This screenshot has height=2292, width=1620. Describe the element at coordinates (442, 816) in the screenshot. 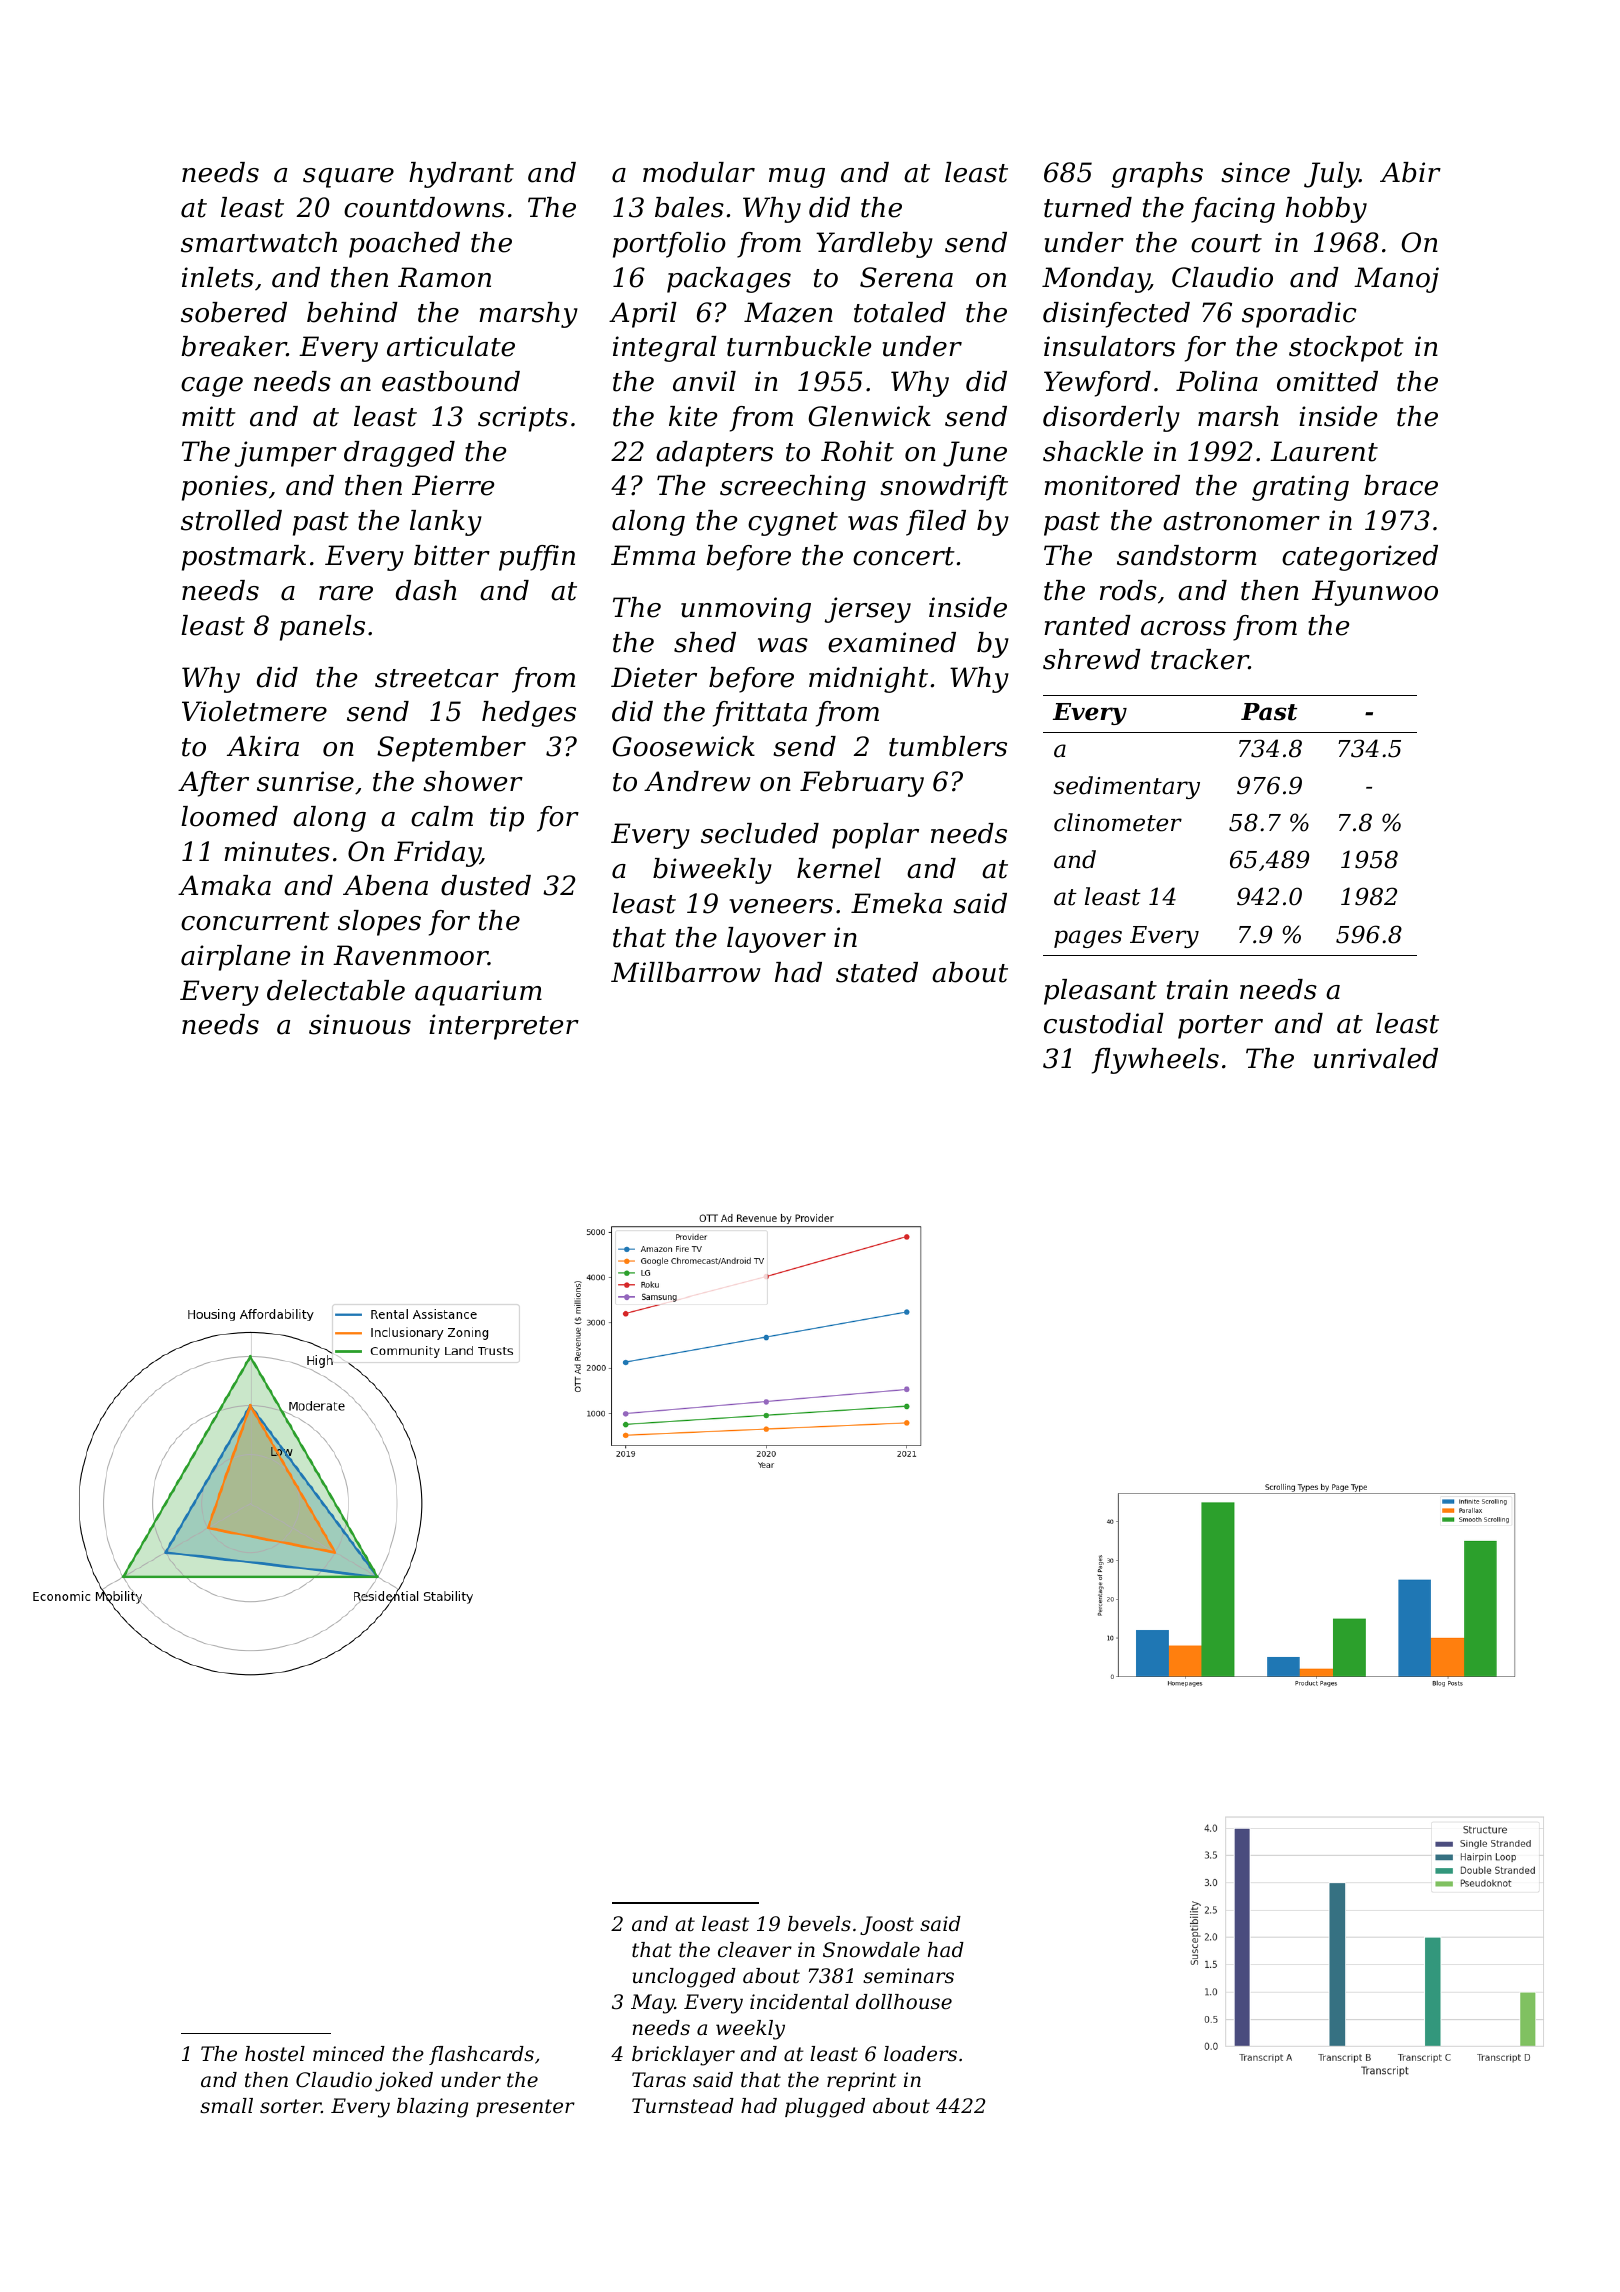

I see `calm` at that location.
